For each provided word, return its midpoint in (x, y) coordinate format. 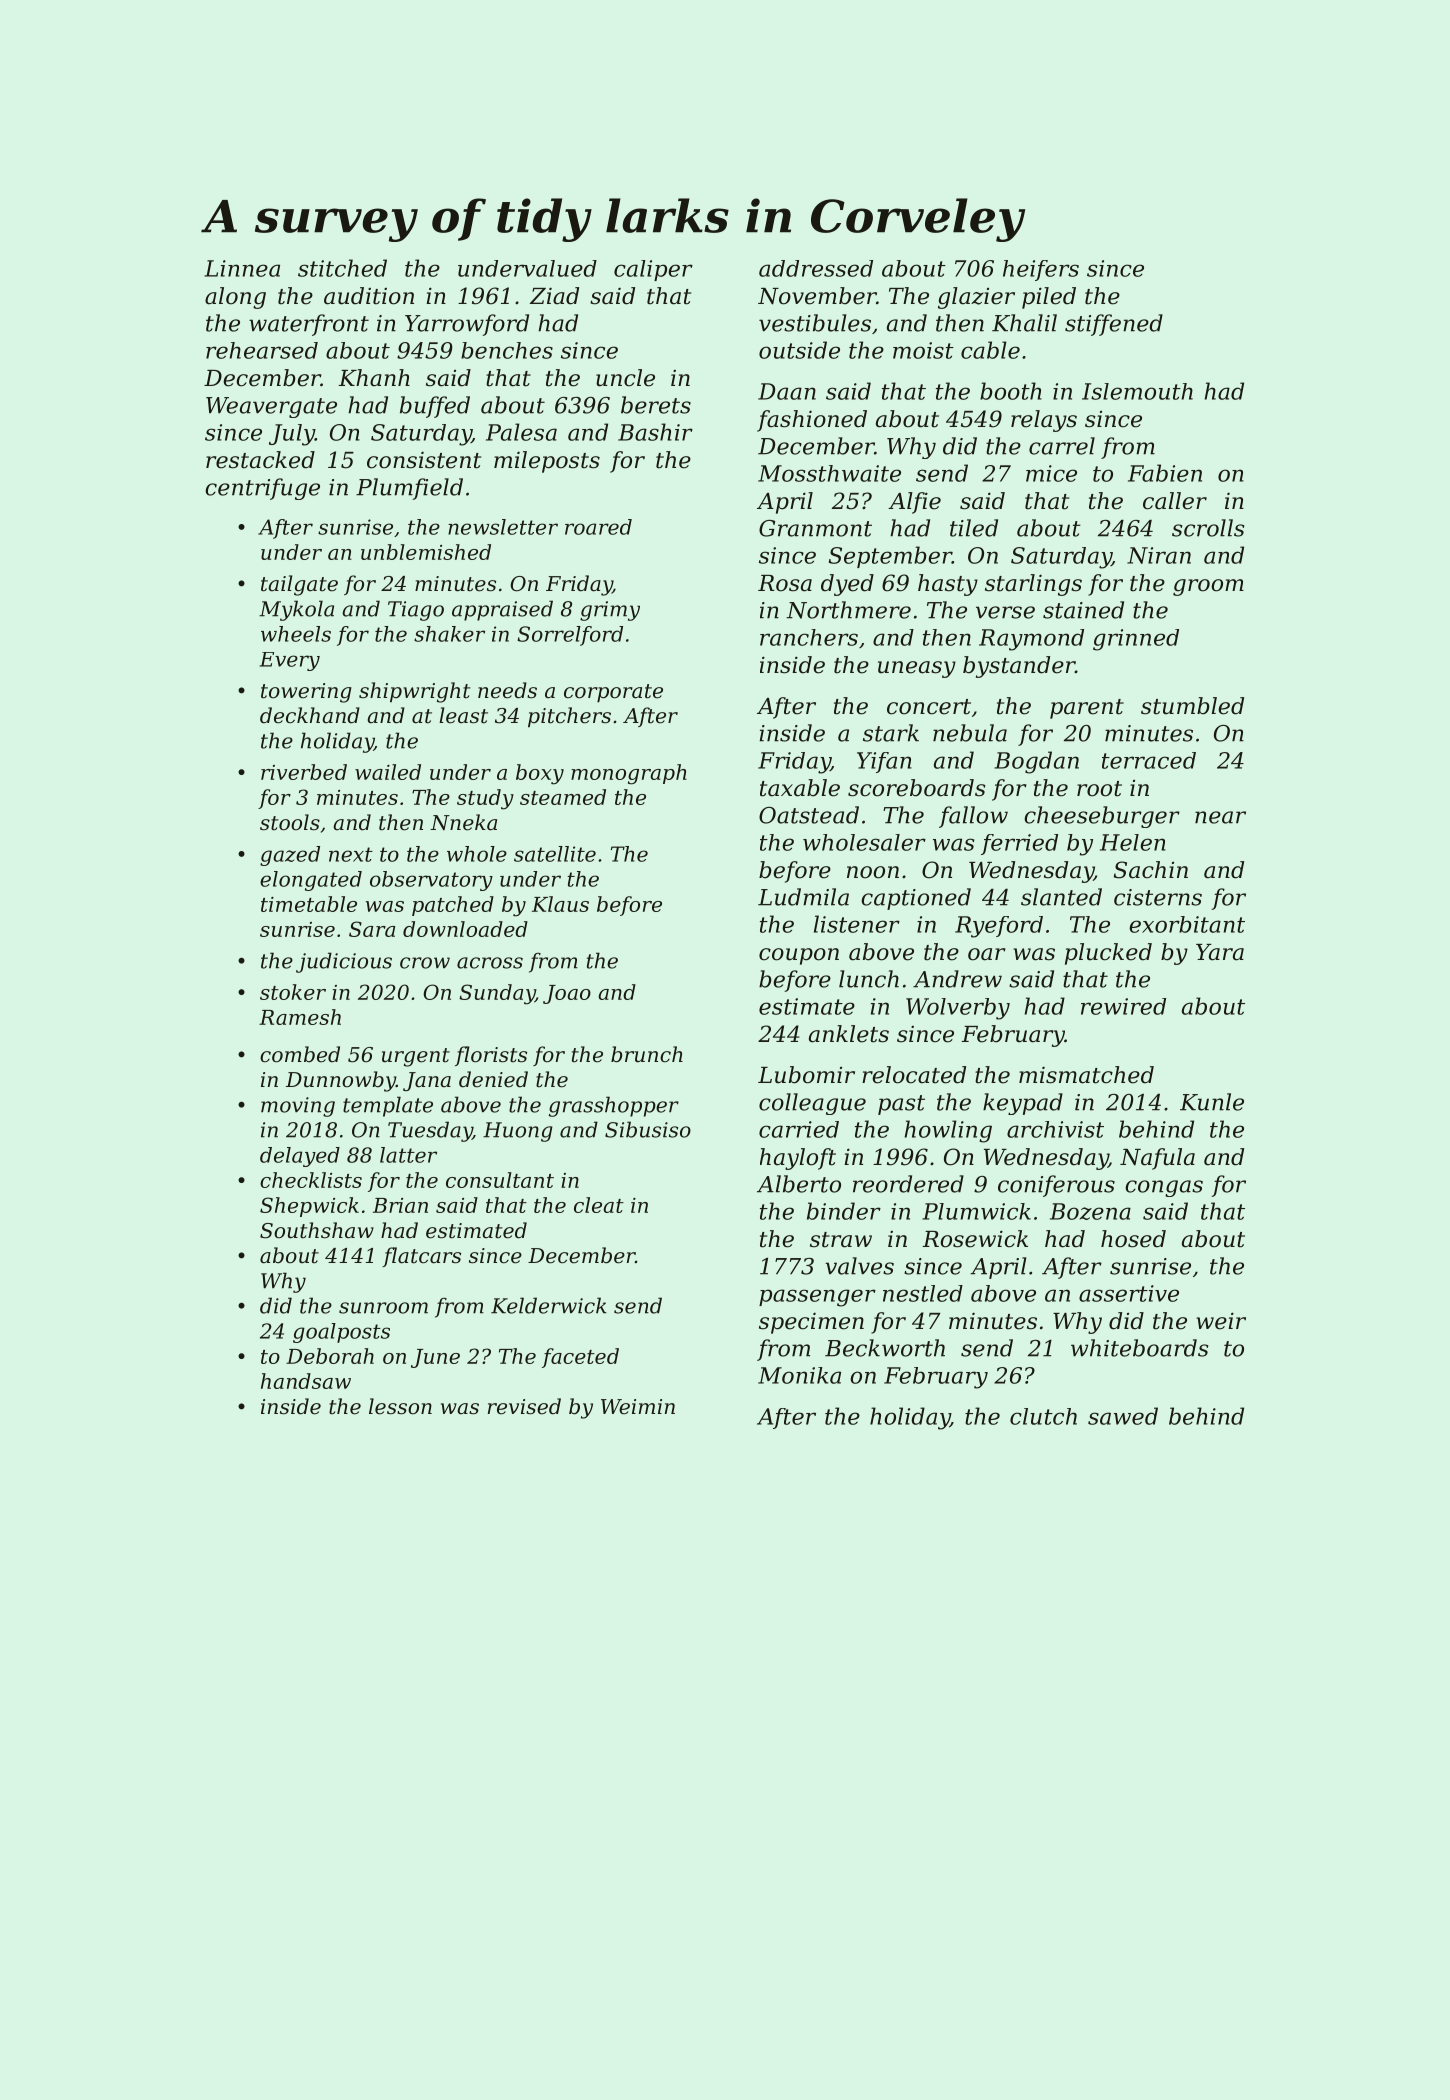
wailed (388, 772)
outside (799, 350)
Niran (1159, 555)
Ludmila (803, 897)
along (235, 298)
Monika (799, 1375)
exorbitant (1187, 924)
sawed (1123, 1416)
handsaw (306, 1381)
